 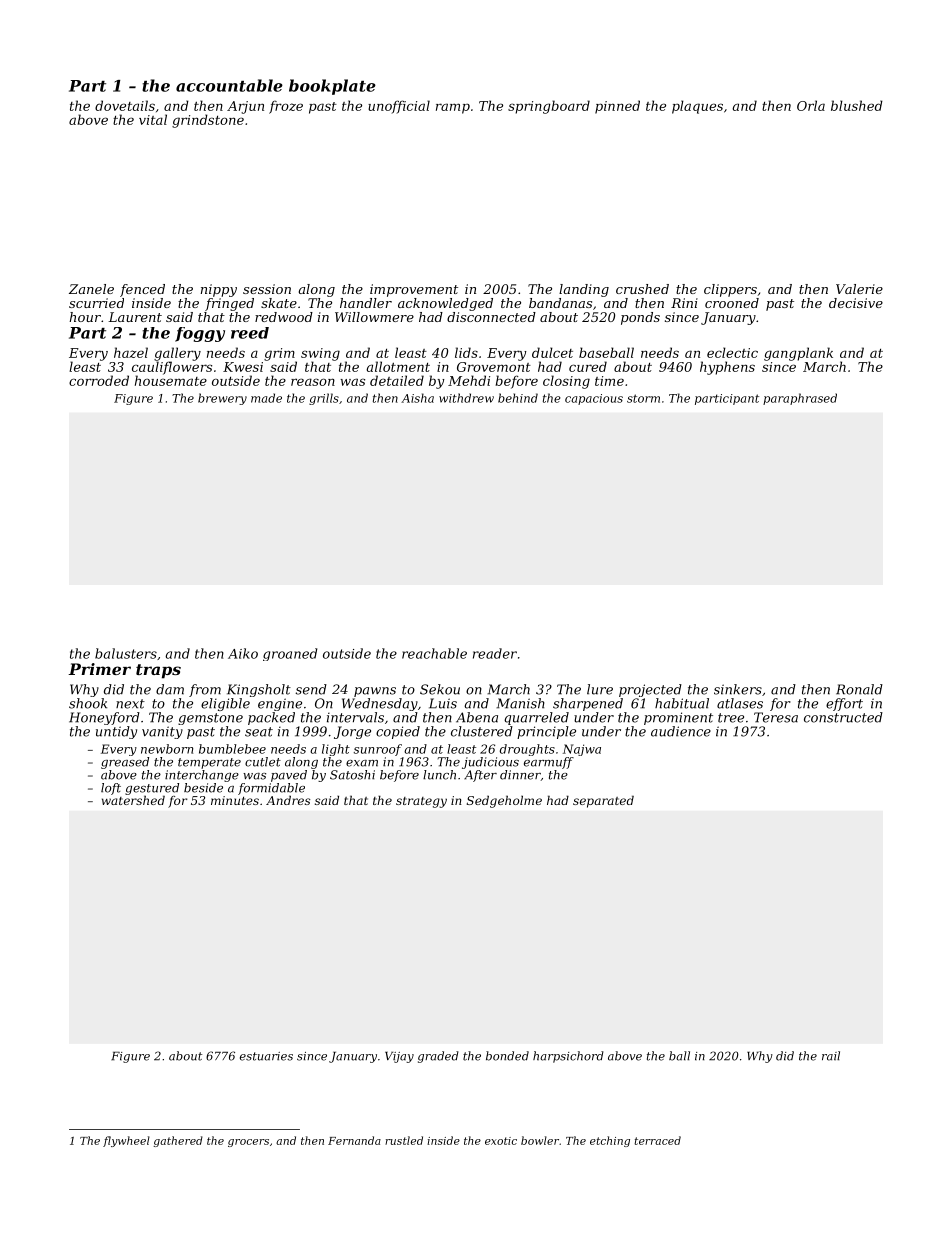 I want to click on accountable, so click(x=229, y=85).
